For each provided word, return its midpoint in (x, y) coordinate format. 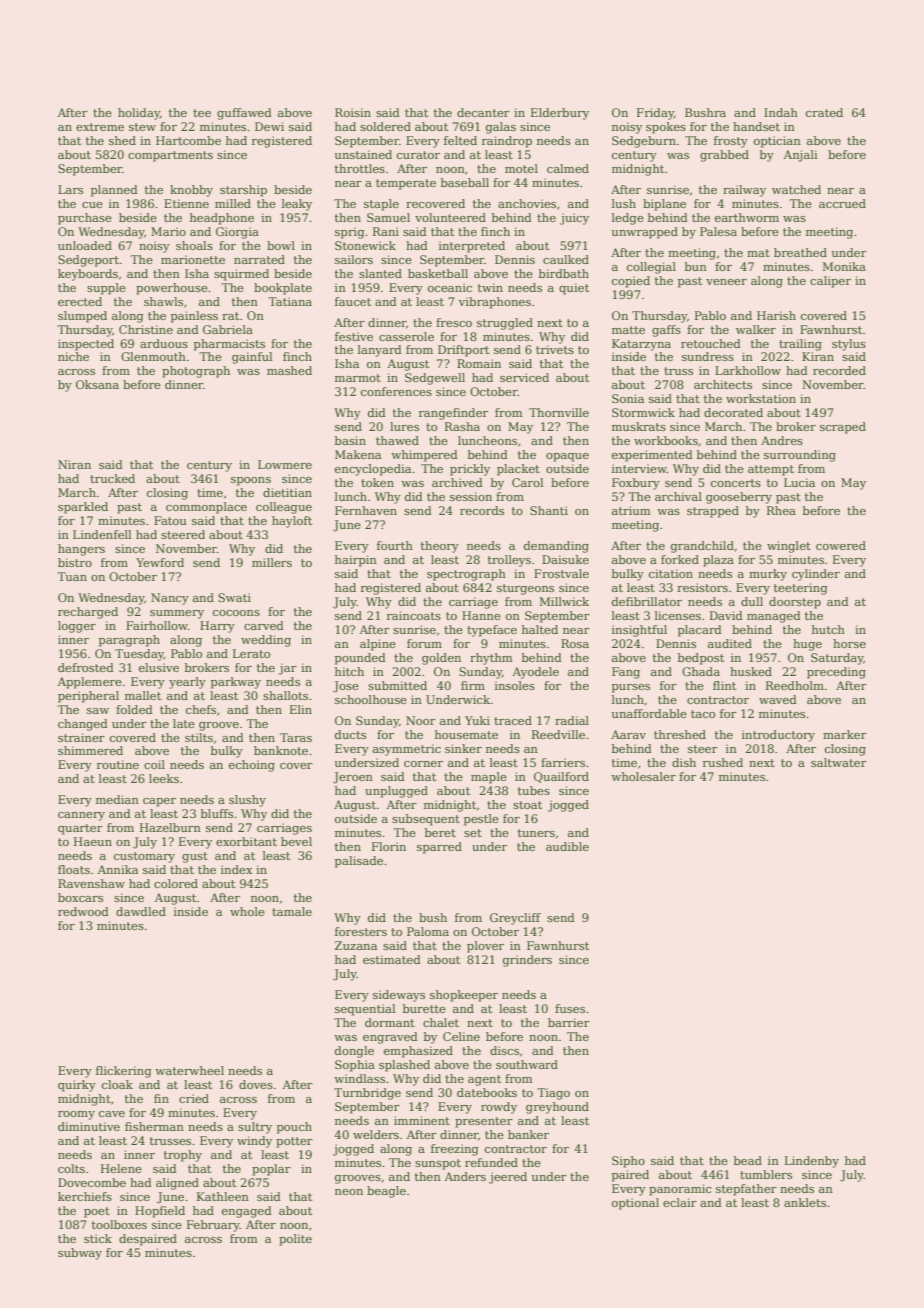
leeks (164, 778)
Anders (465, 1176)
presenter (484, 1122)
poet (97, 1212)
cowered (841, 545)
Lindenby (812, 1162)
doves (256, 1084)
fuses (570, 1008)
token (377, 482)
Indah (781, 112)
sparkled (83, 508)
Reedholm (795, 685)
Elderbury (560, 114)
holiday (139, 114)
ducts (350, 734)
